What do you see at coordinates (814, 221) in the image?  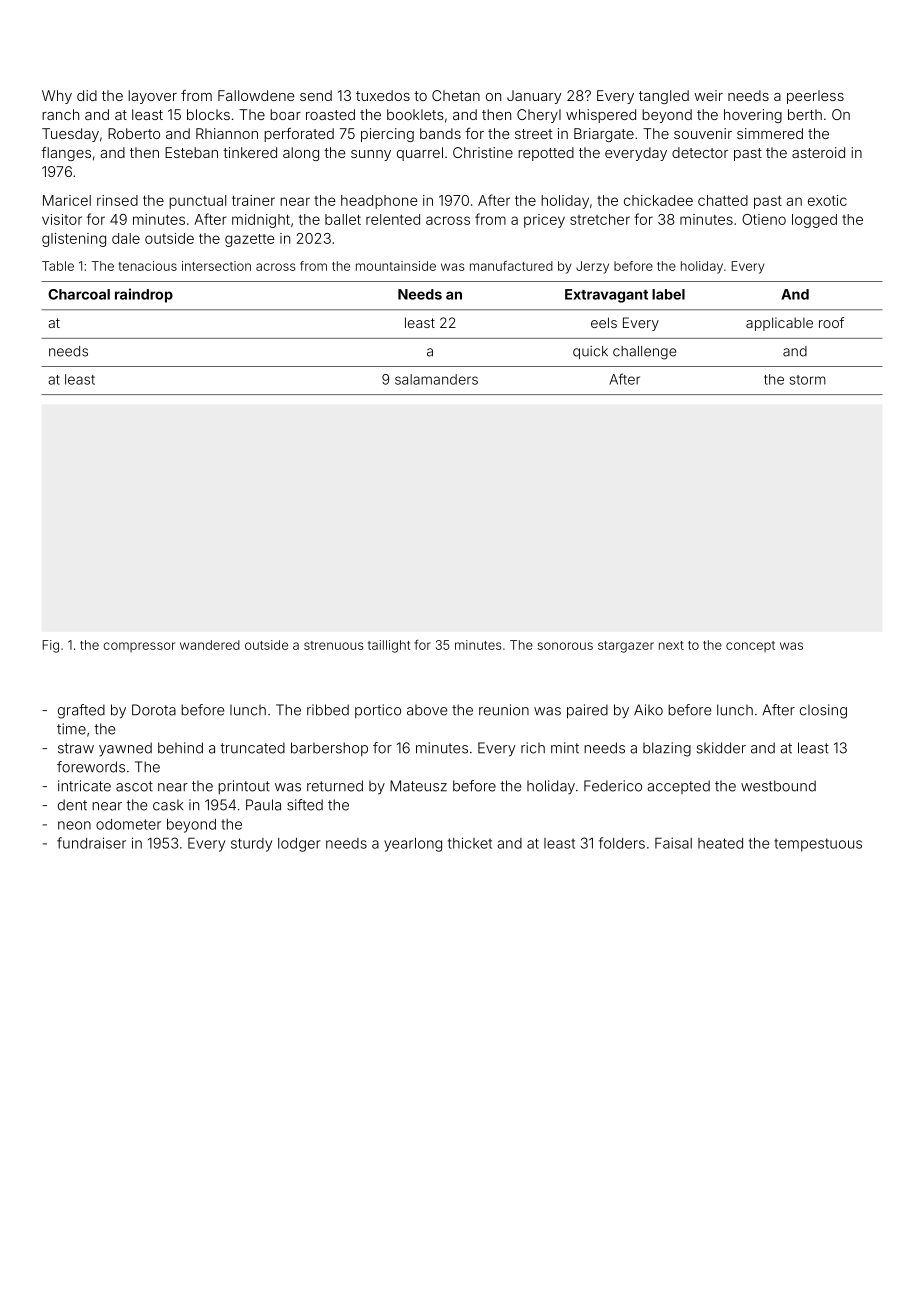 I see `logged` at bounding box center [814, 221].
